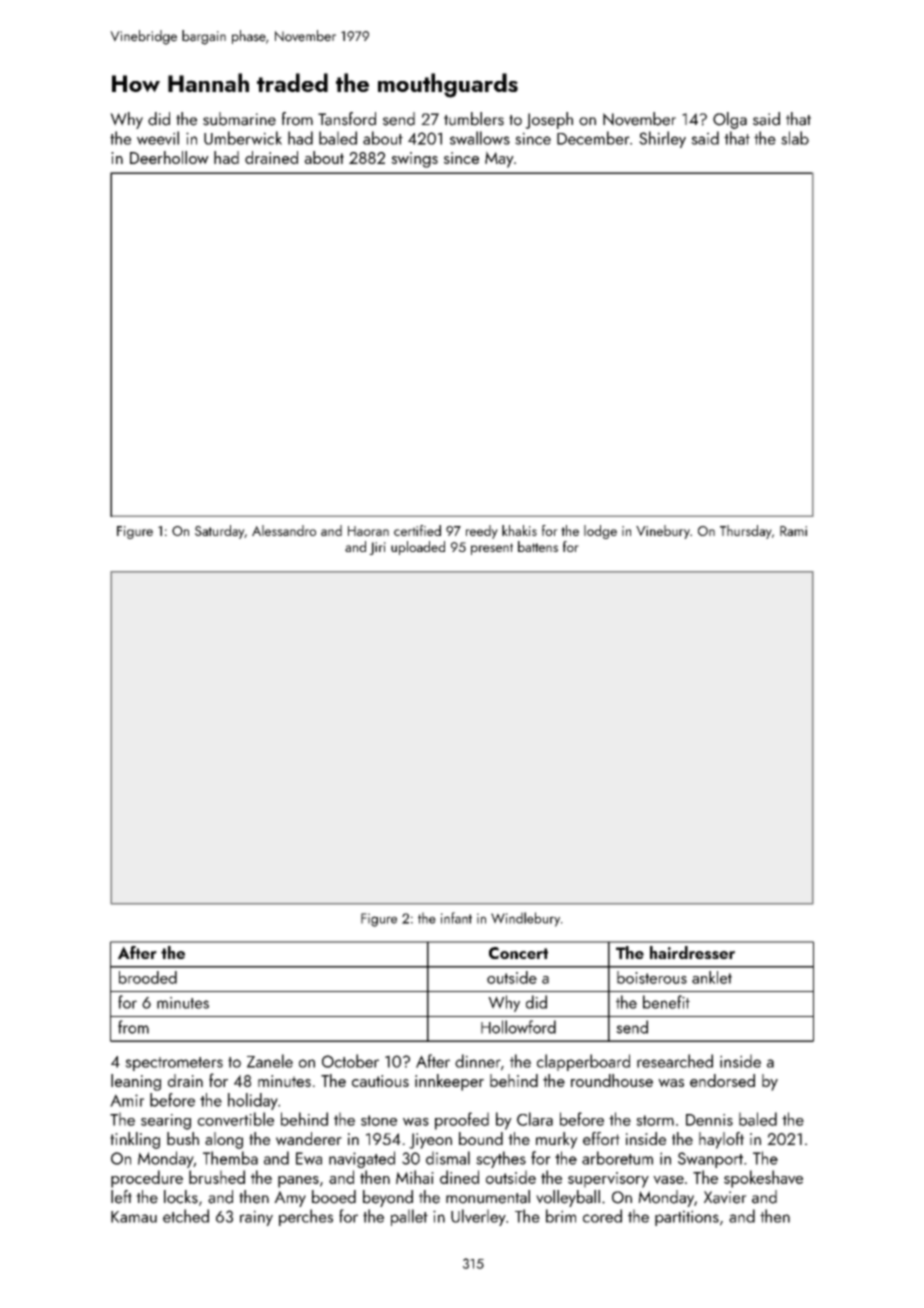  What do you see at coordinates (148, 977) in the screenshot?
I see `brooded` at bounding box center [148, 977].
